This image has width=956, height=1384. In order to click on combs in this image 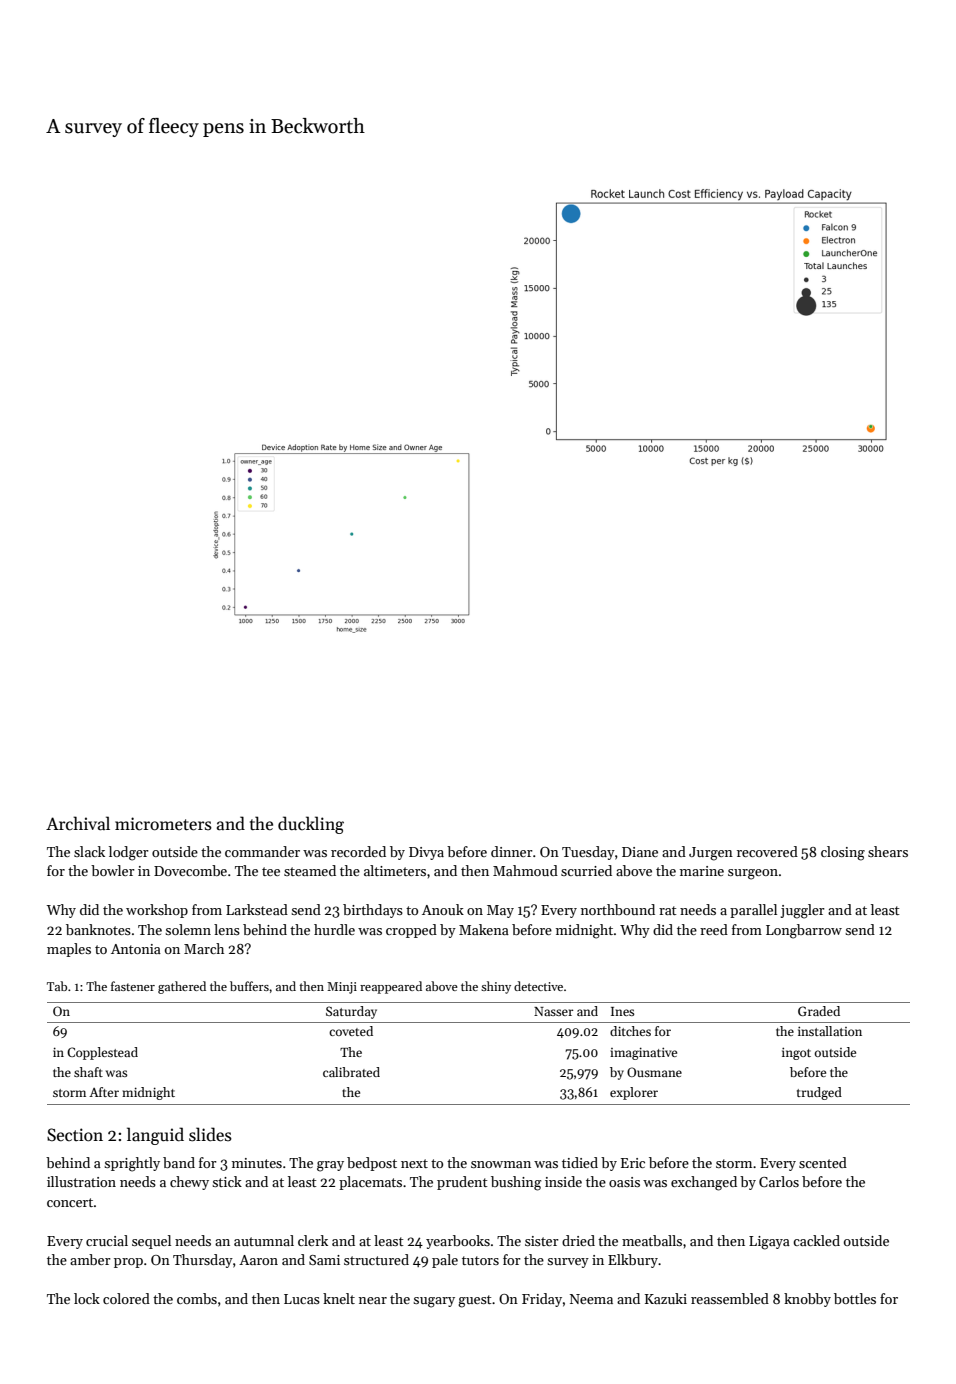, I will do `click(197, 1298)`.
